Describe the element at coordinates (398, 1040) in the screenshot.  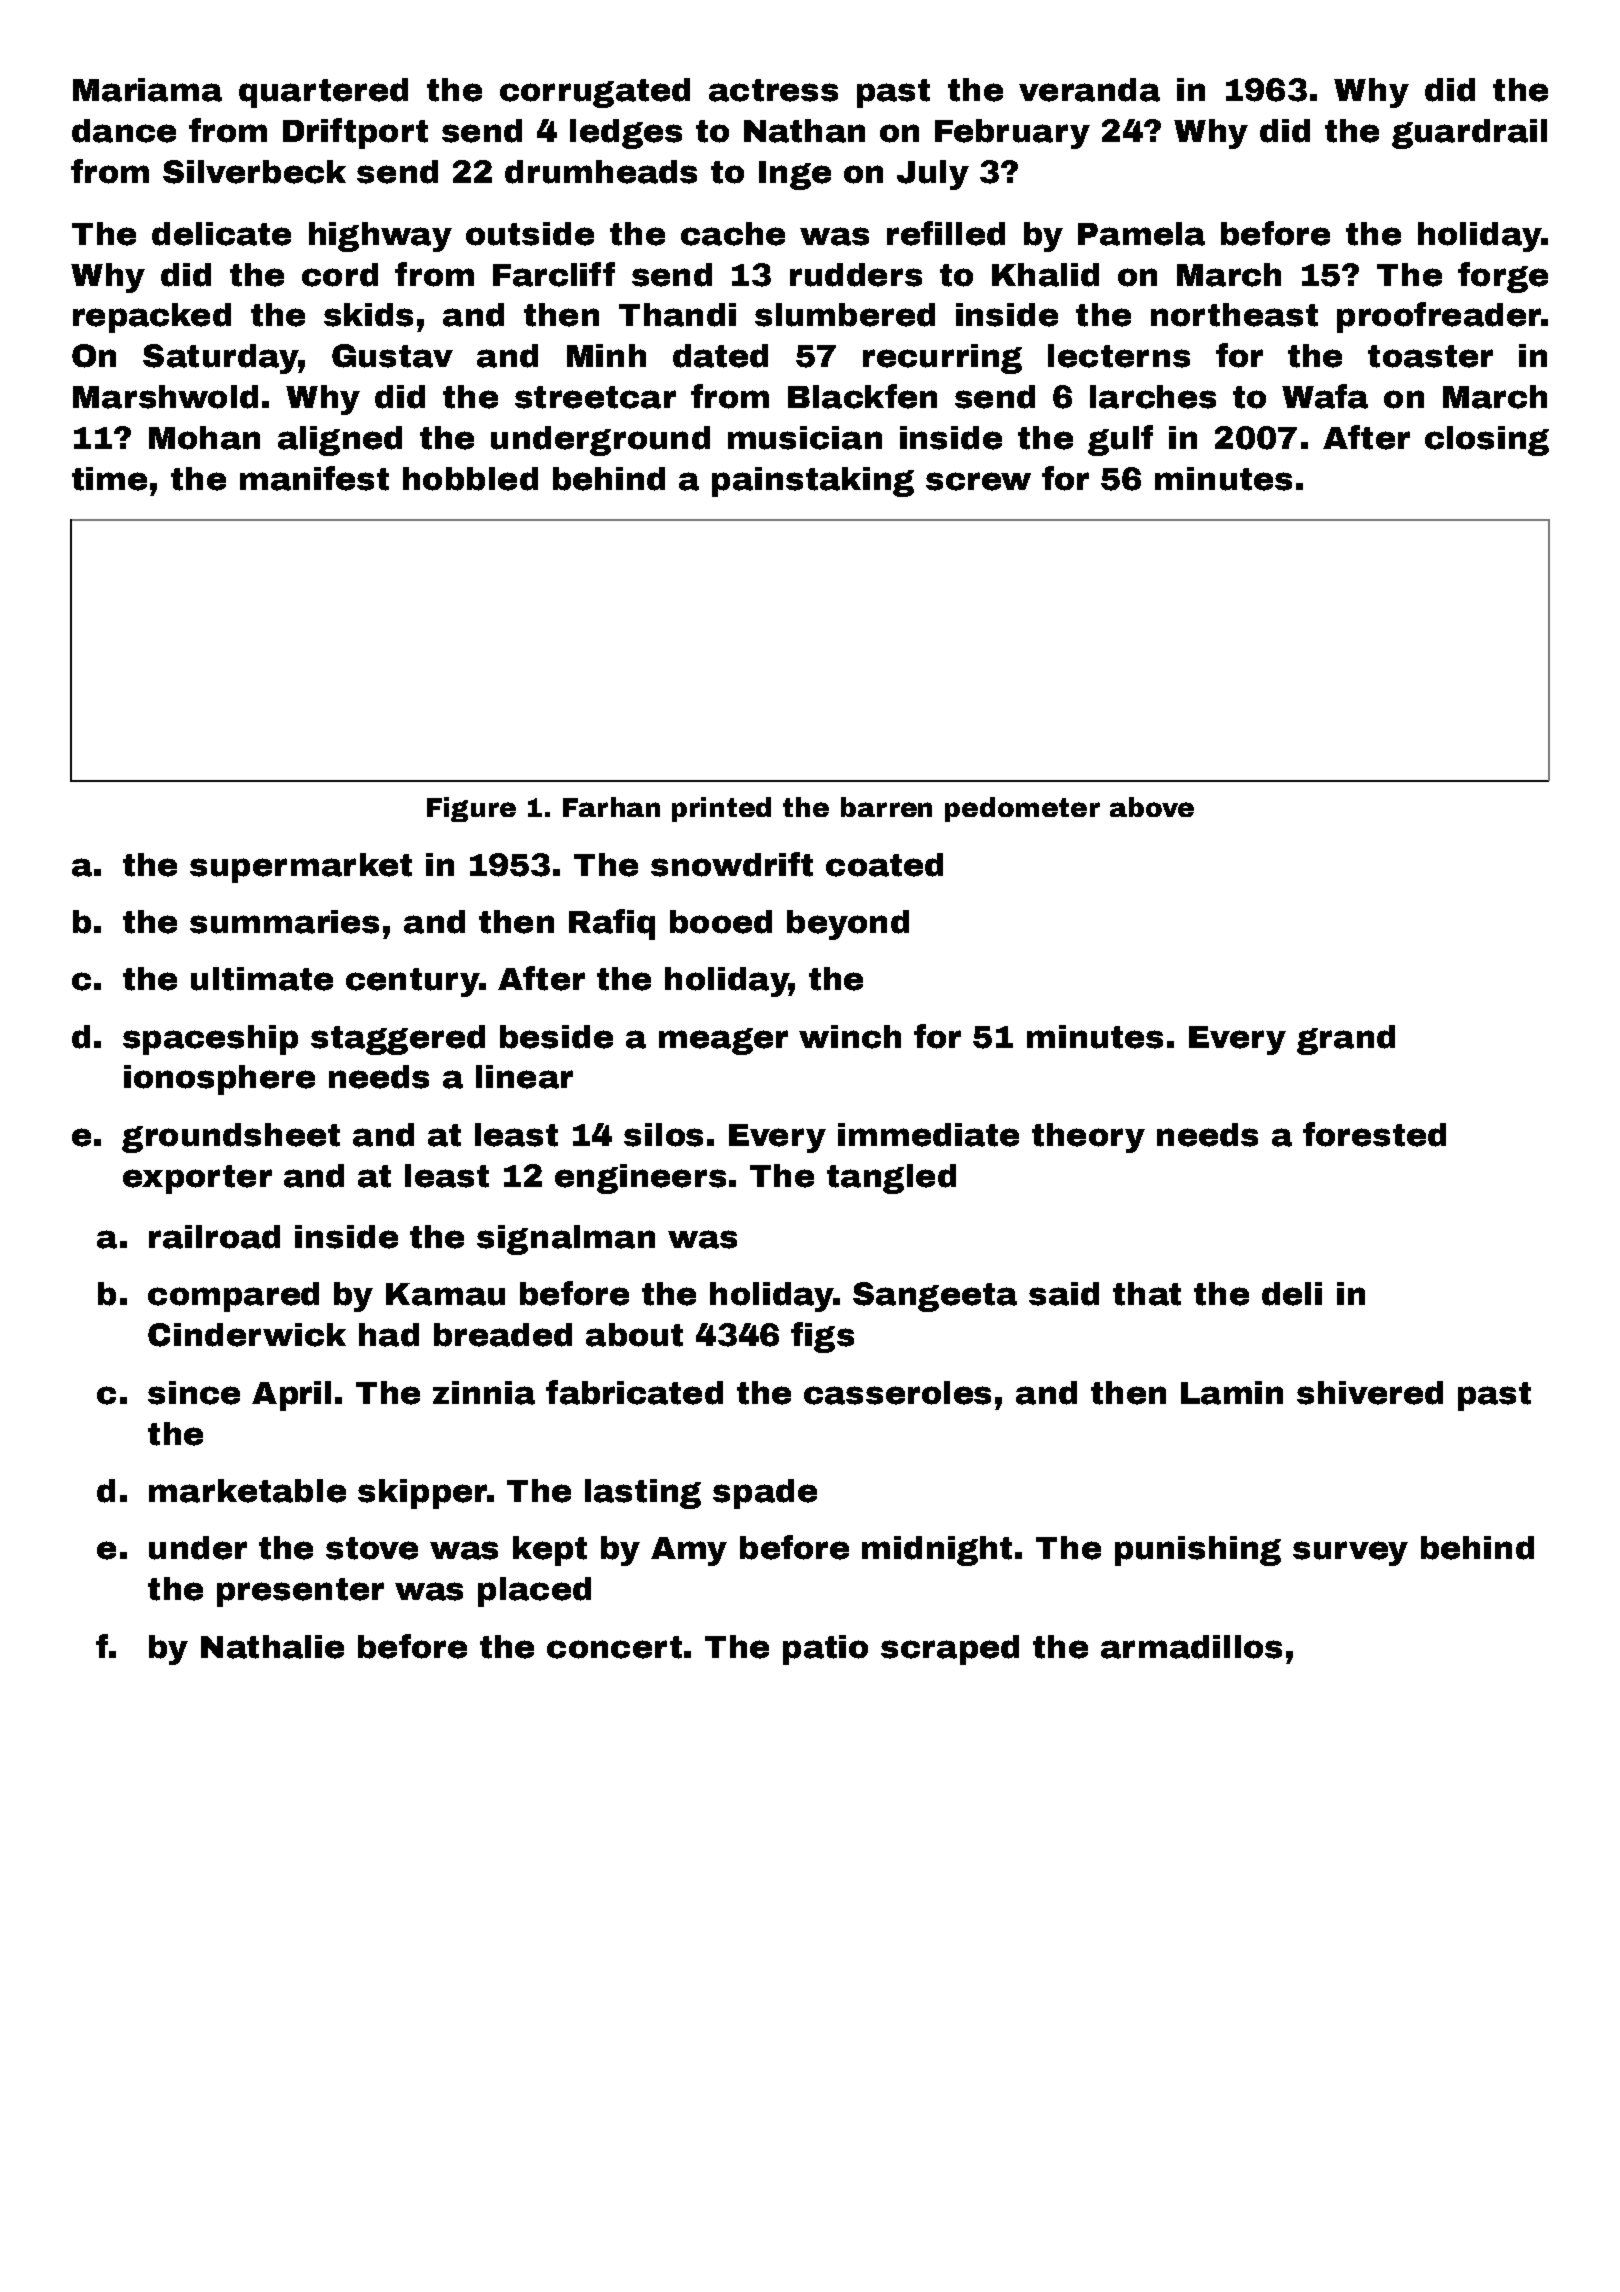
I see `staggered` at that location.
